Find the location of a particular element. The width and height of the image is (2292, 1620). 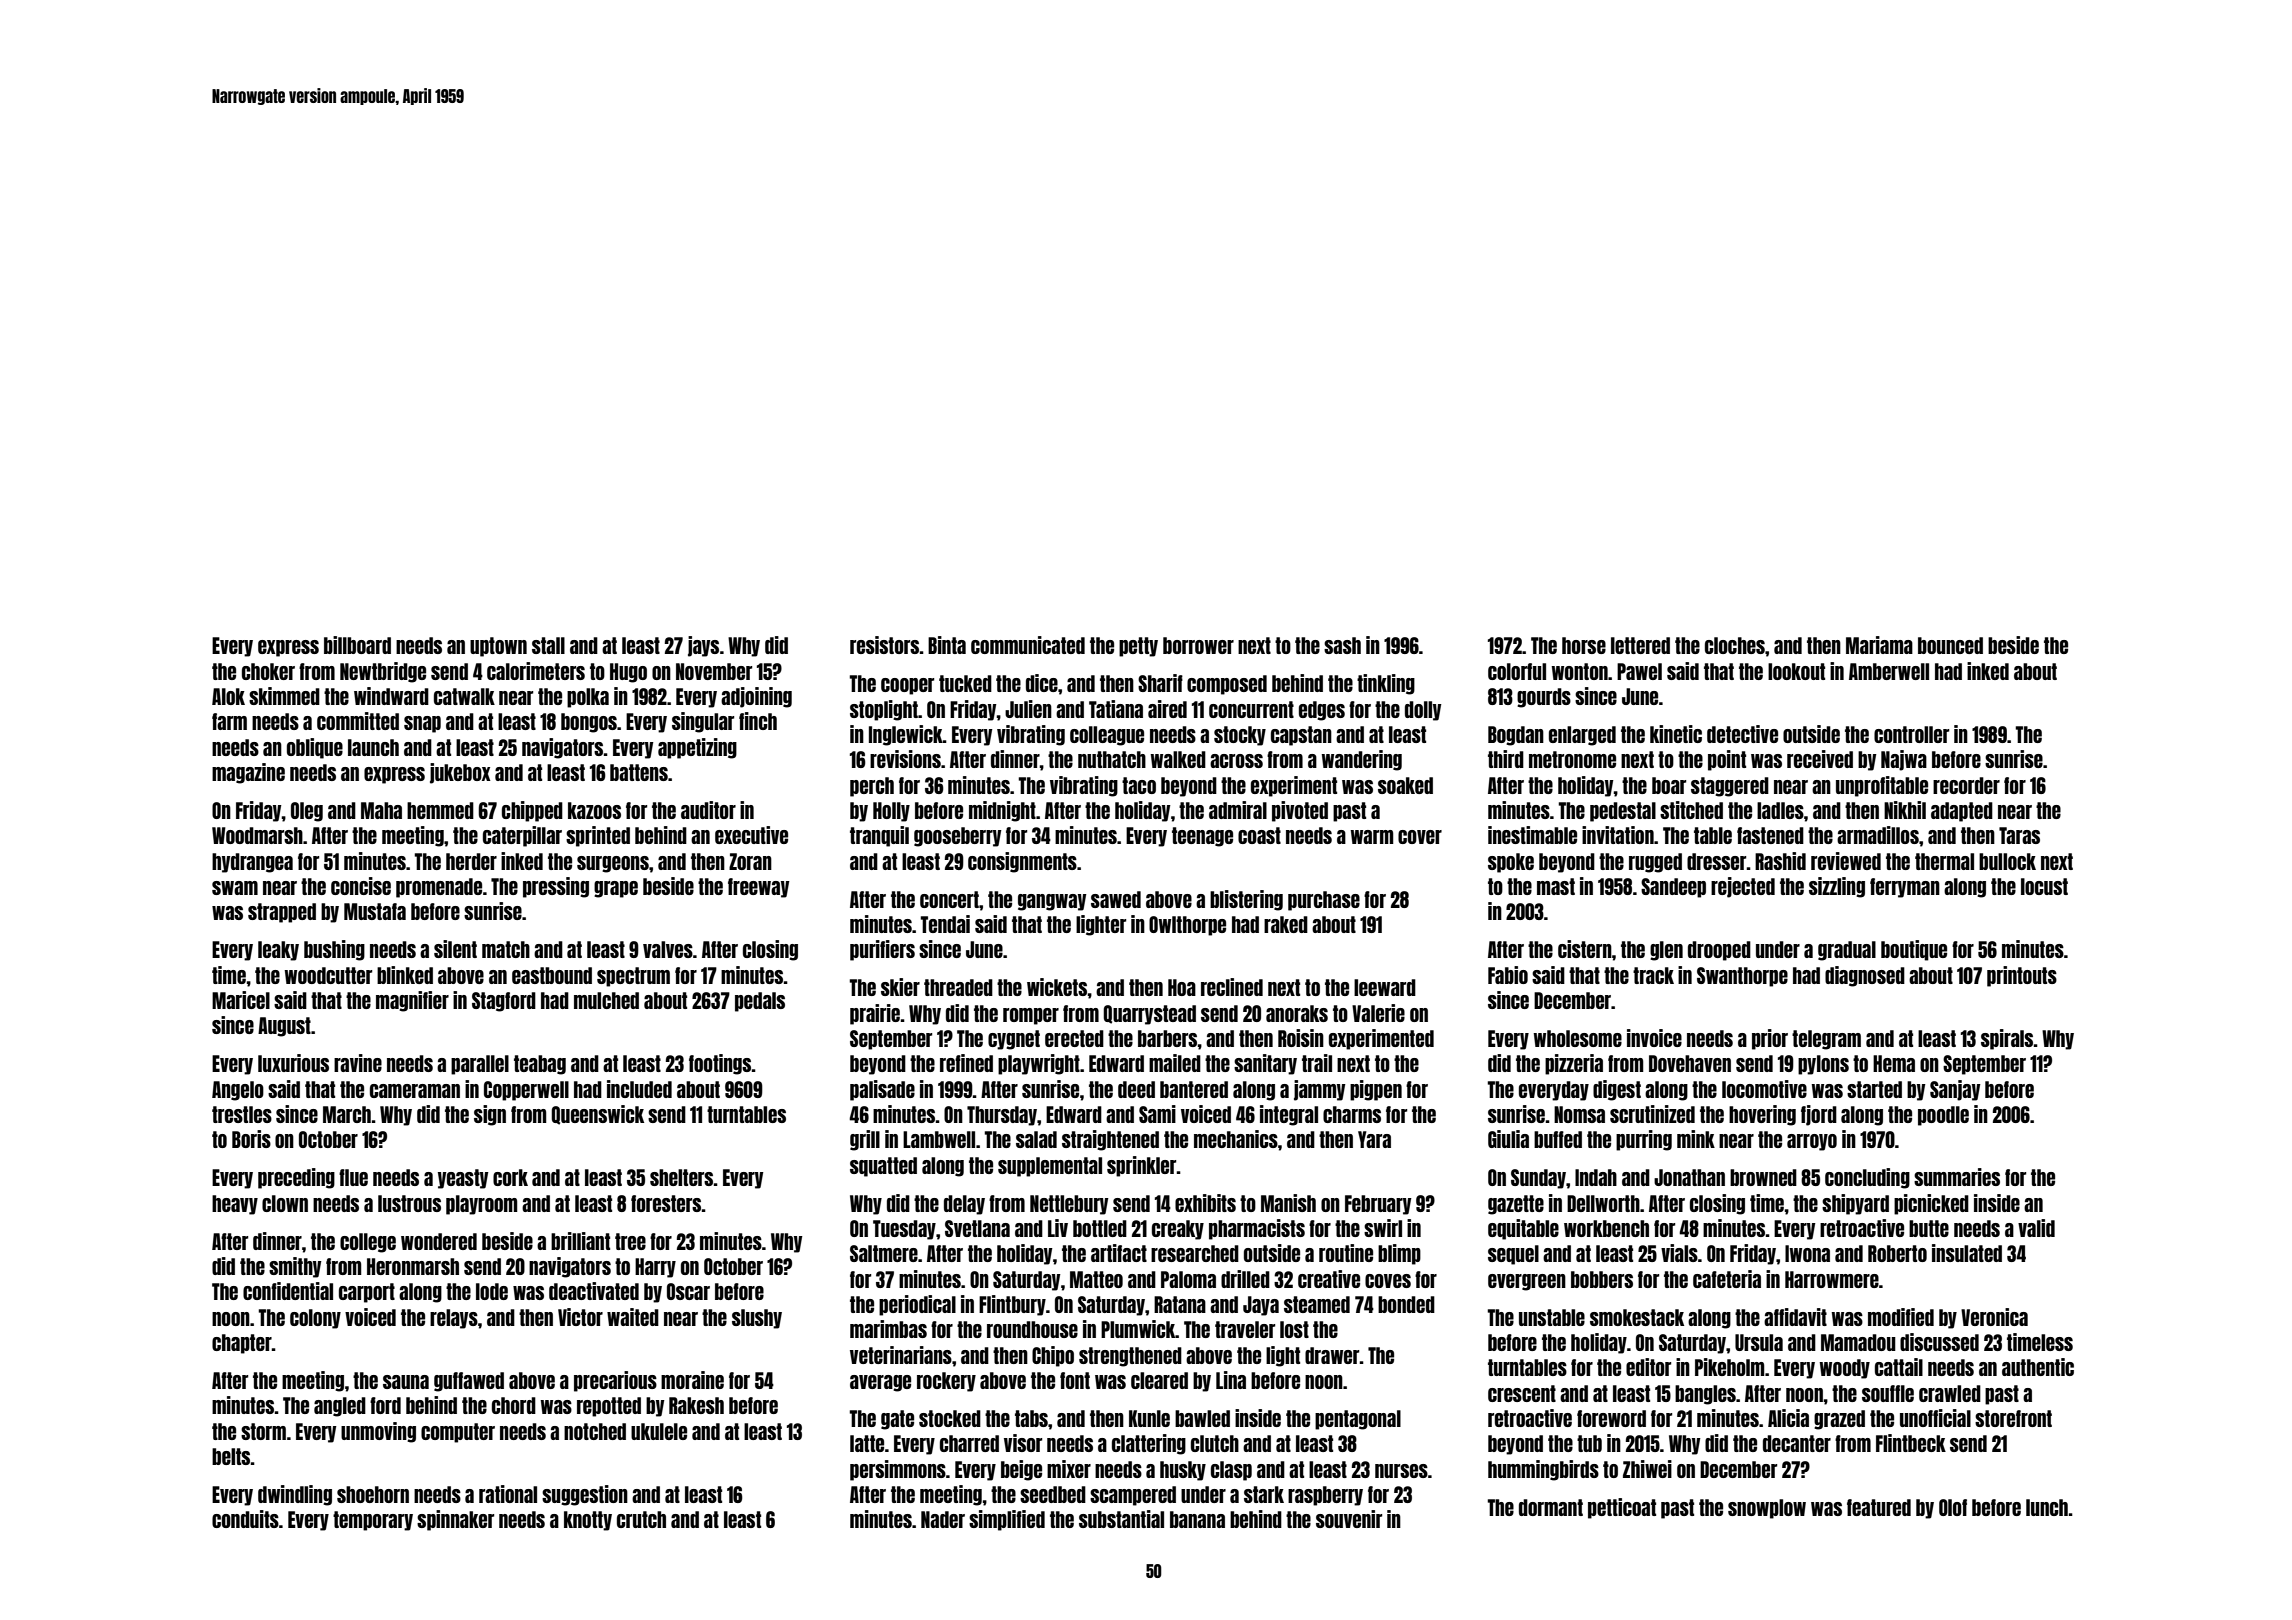

Olof is located at coordinates (1953, 1507).
